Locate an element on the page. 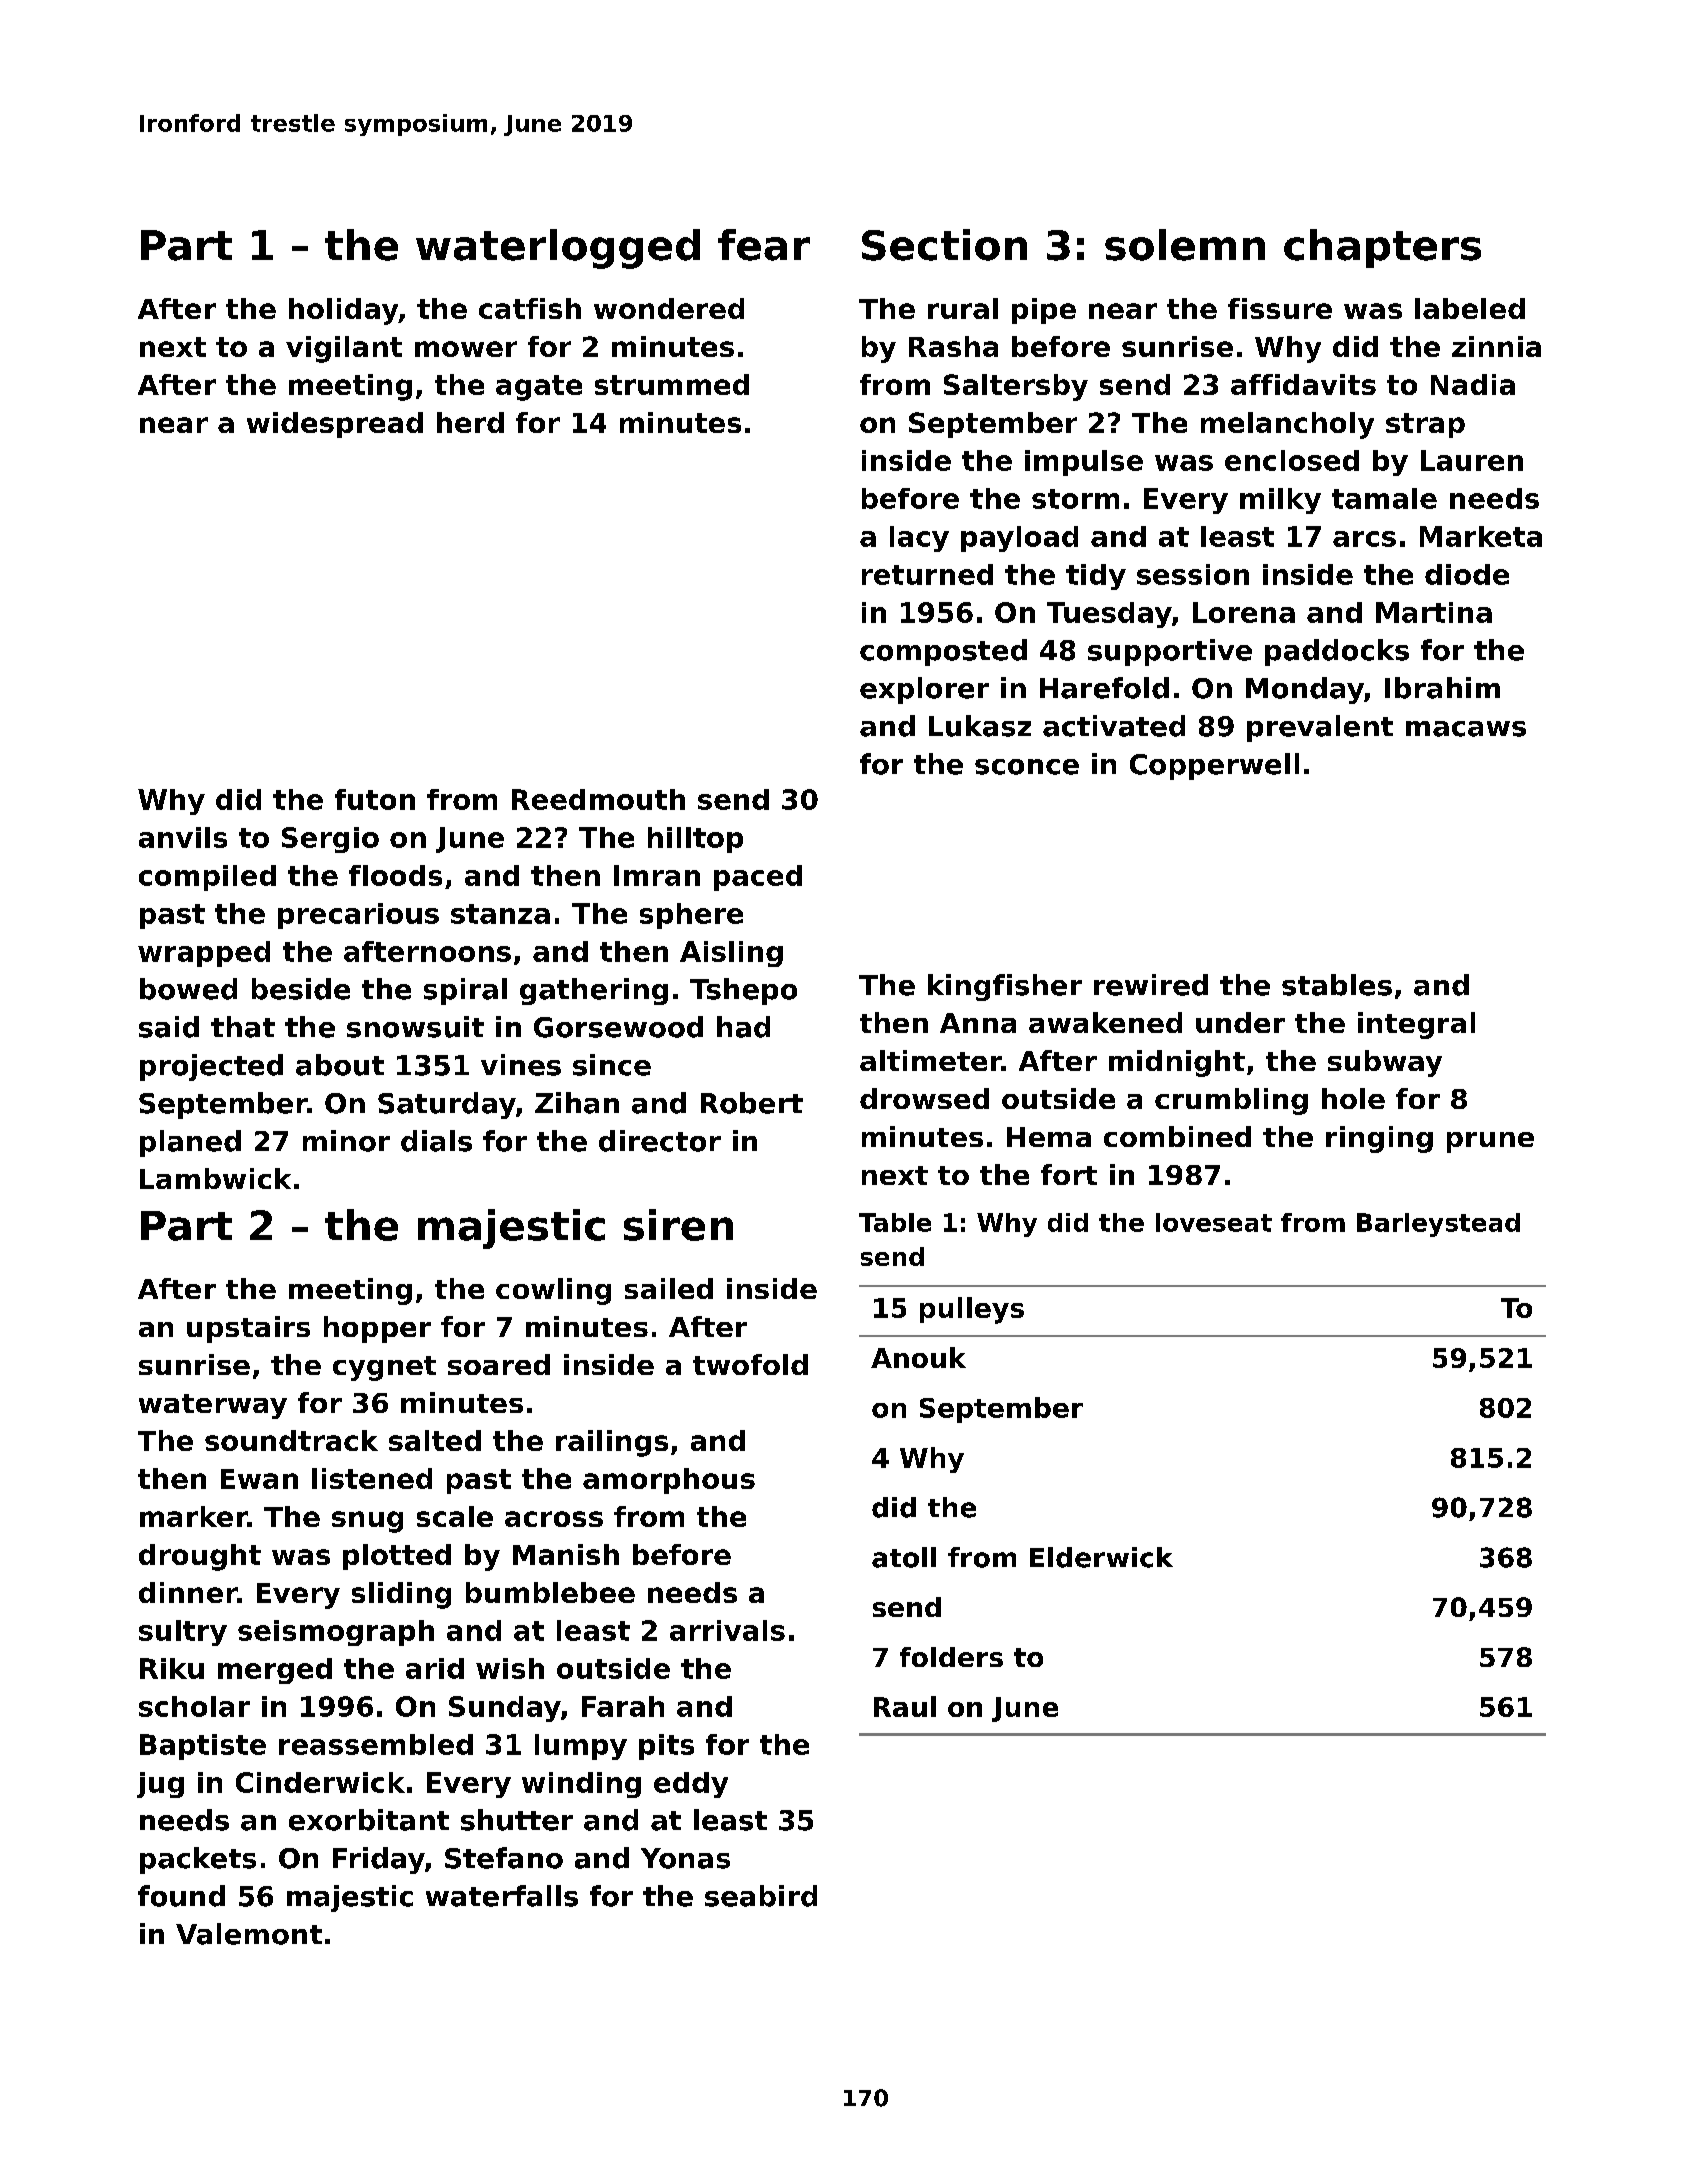  folders is located at coordinates (951, 1657).
